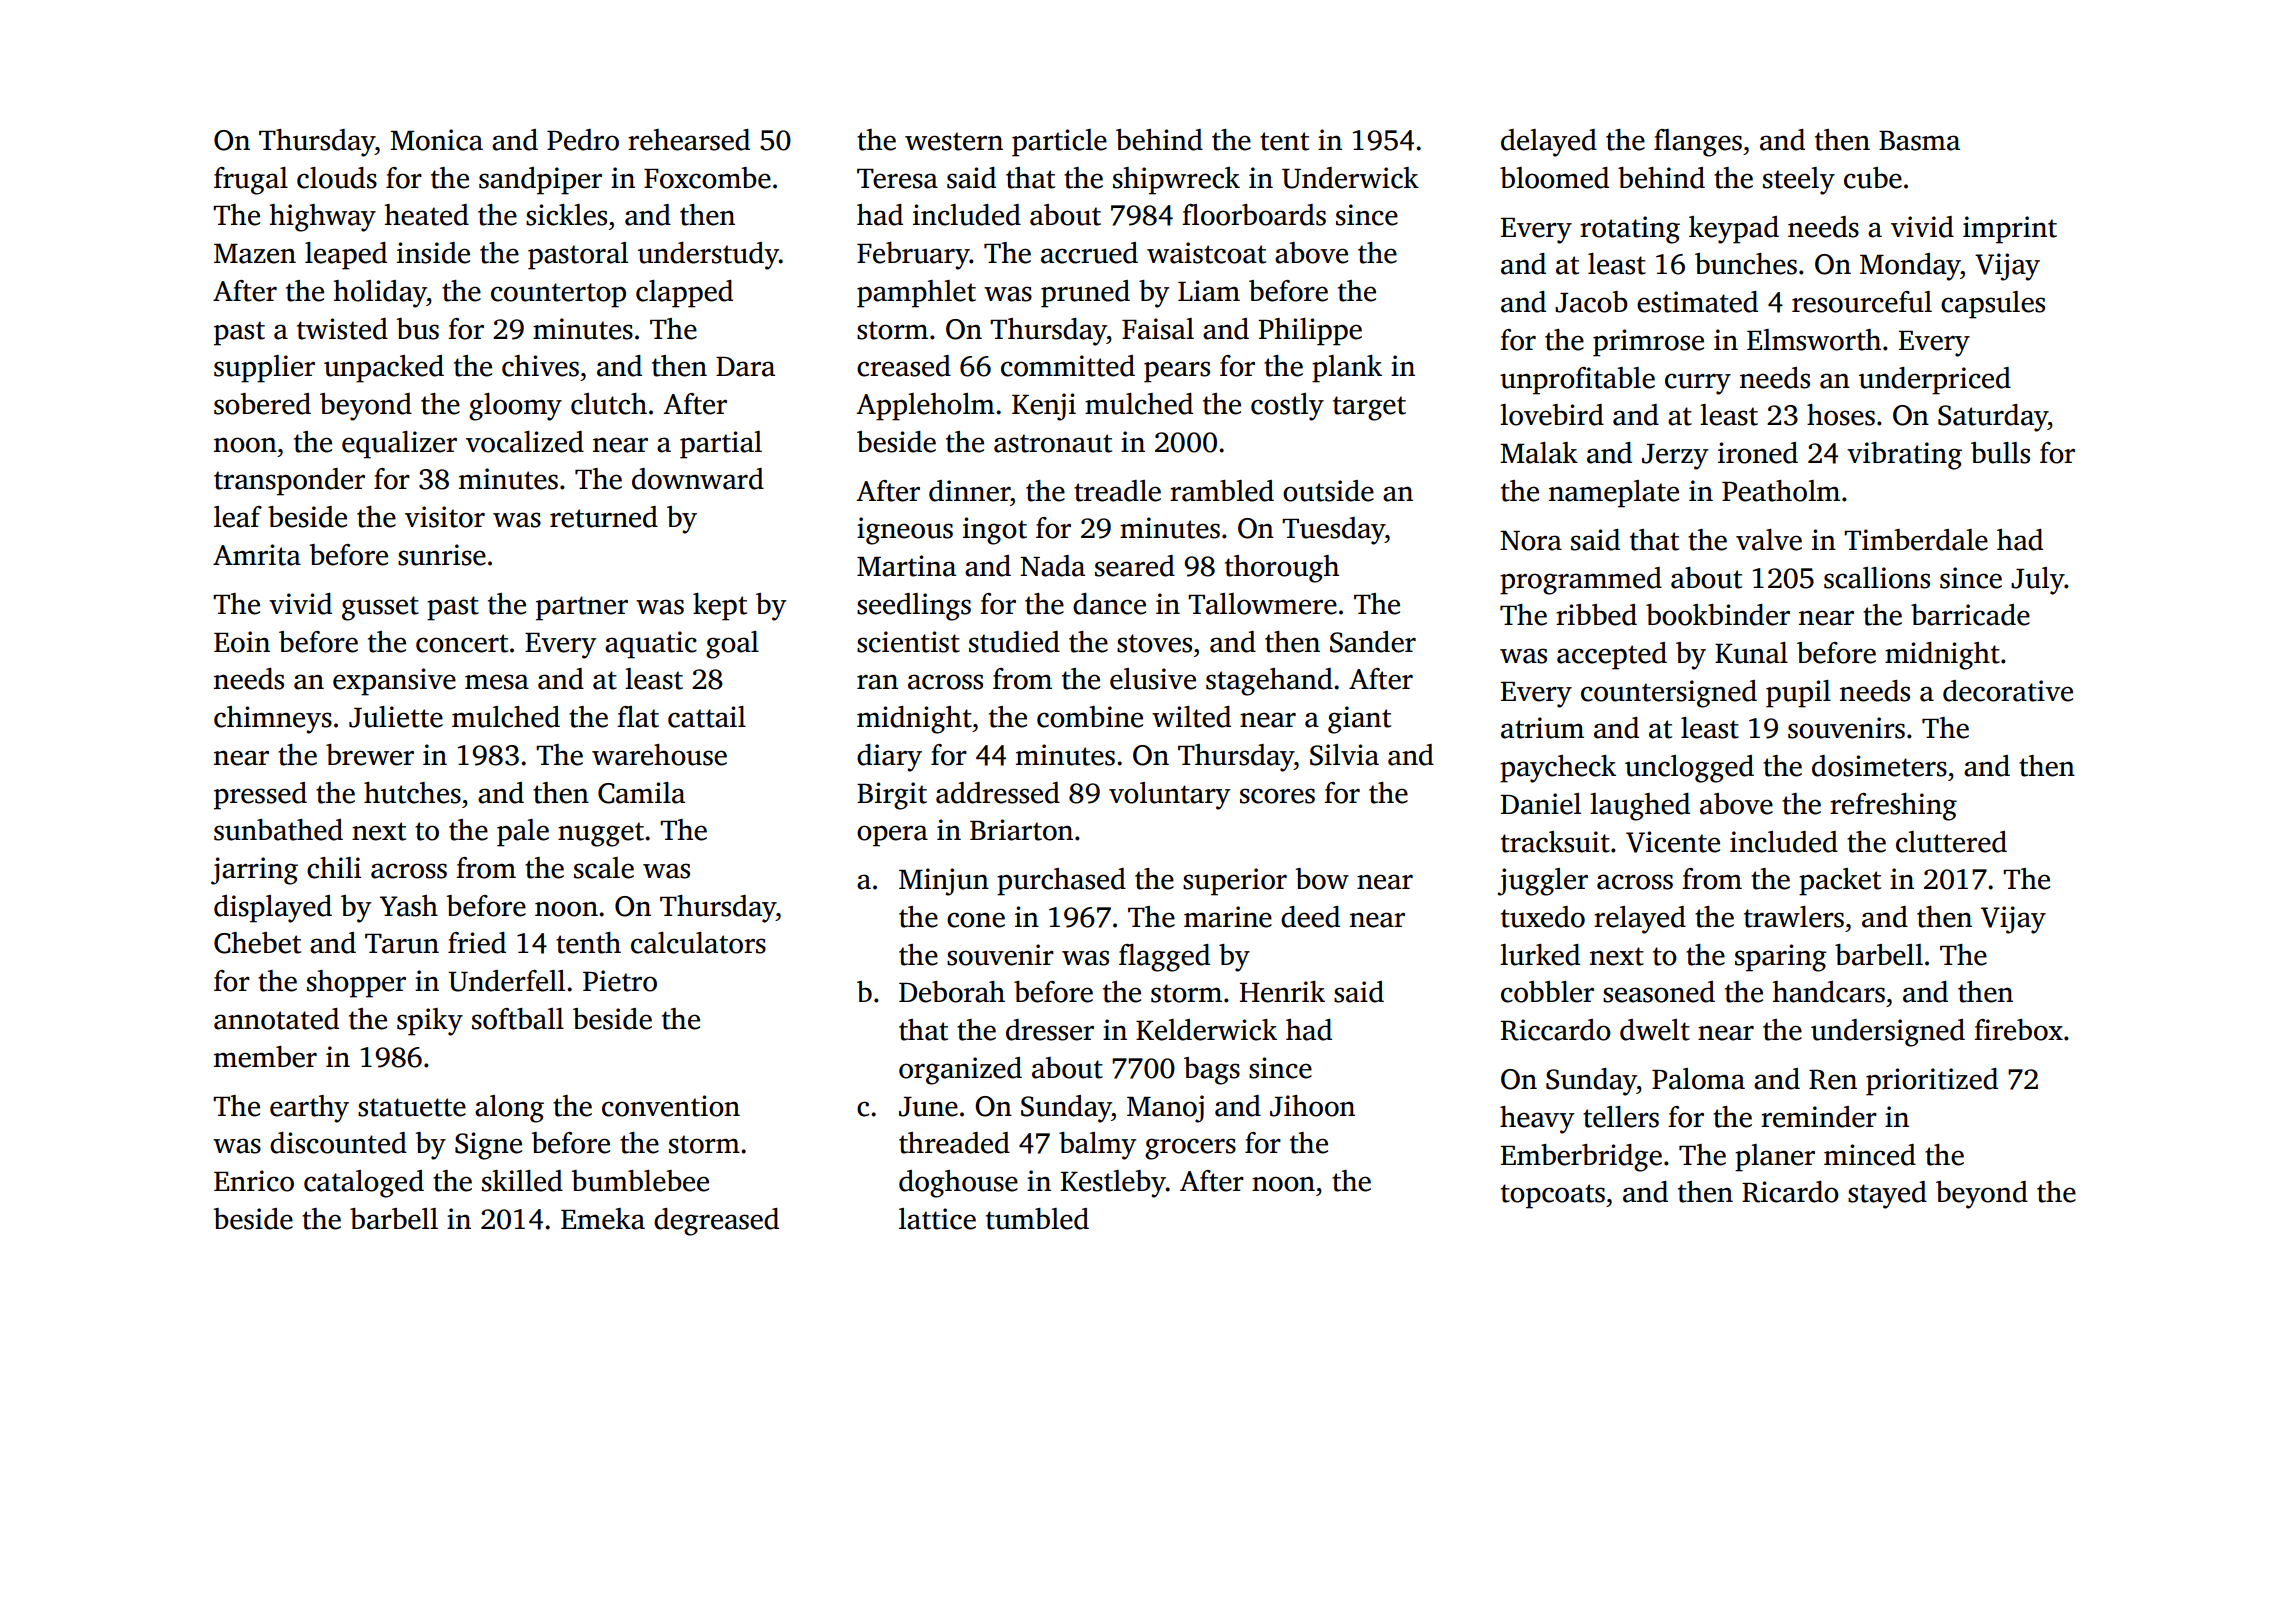  I want to click on thorough, so click(1282, 569).
